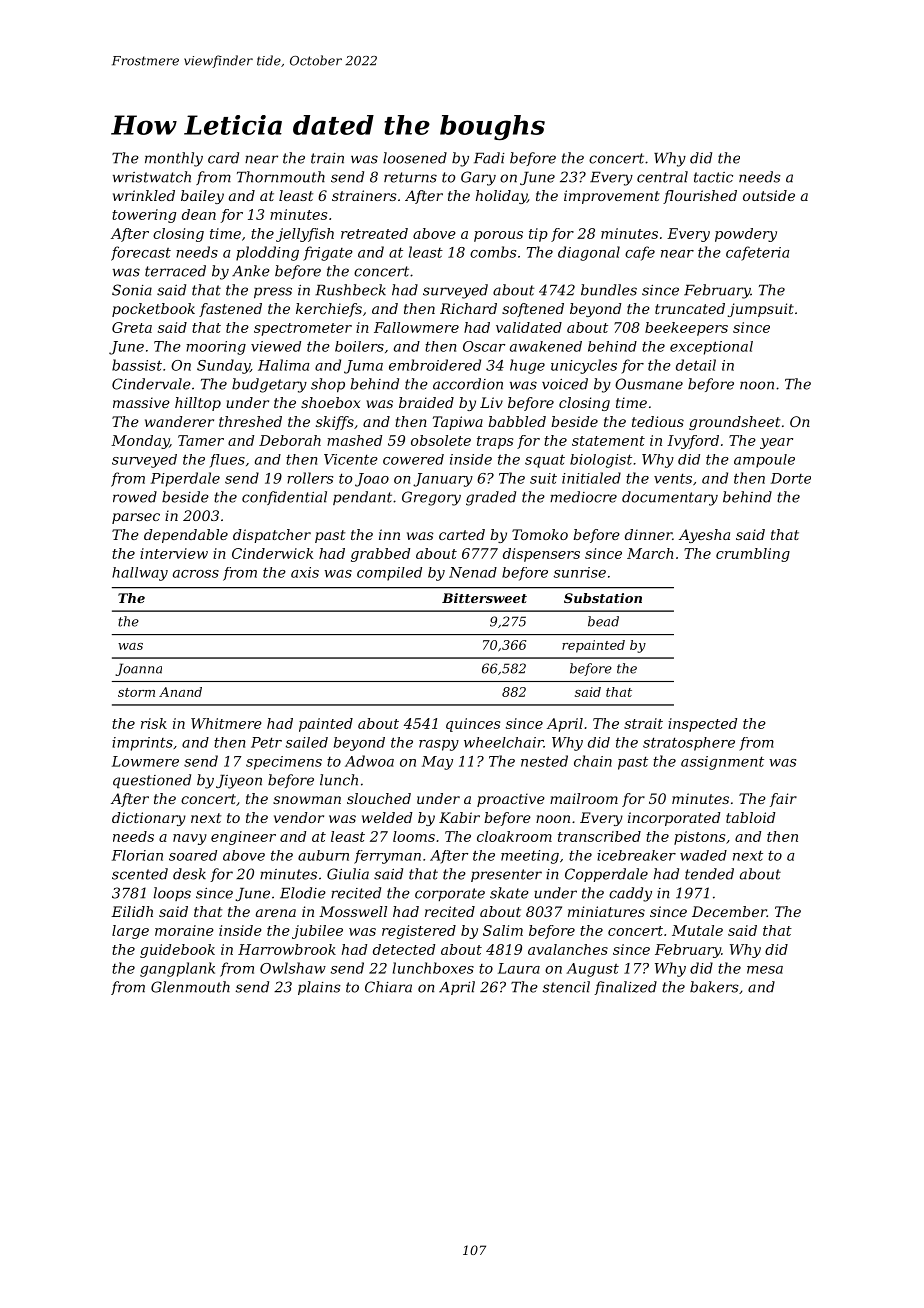 Image resolution: width=924 pixels, height=1308 pixels. What do you see at coordinates (538, 235) in the page?
I see `tip` at bounding box center [538, 235].
